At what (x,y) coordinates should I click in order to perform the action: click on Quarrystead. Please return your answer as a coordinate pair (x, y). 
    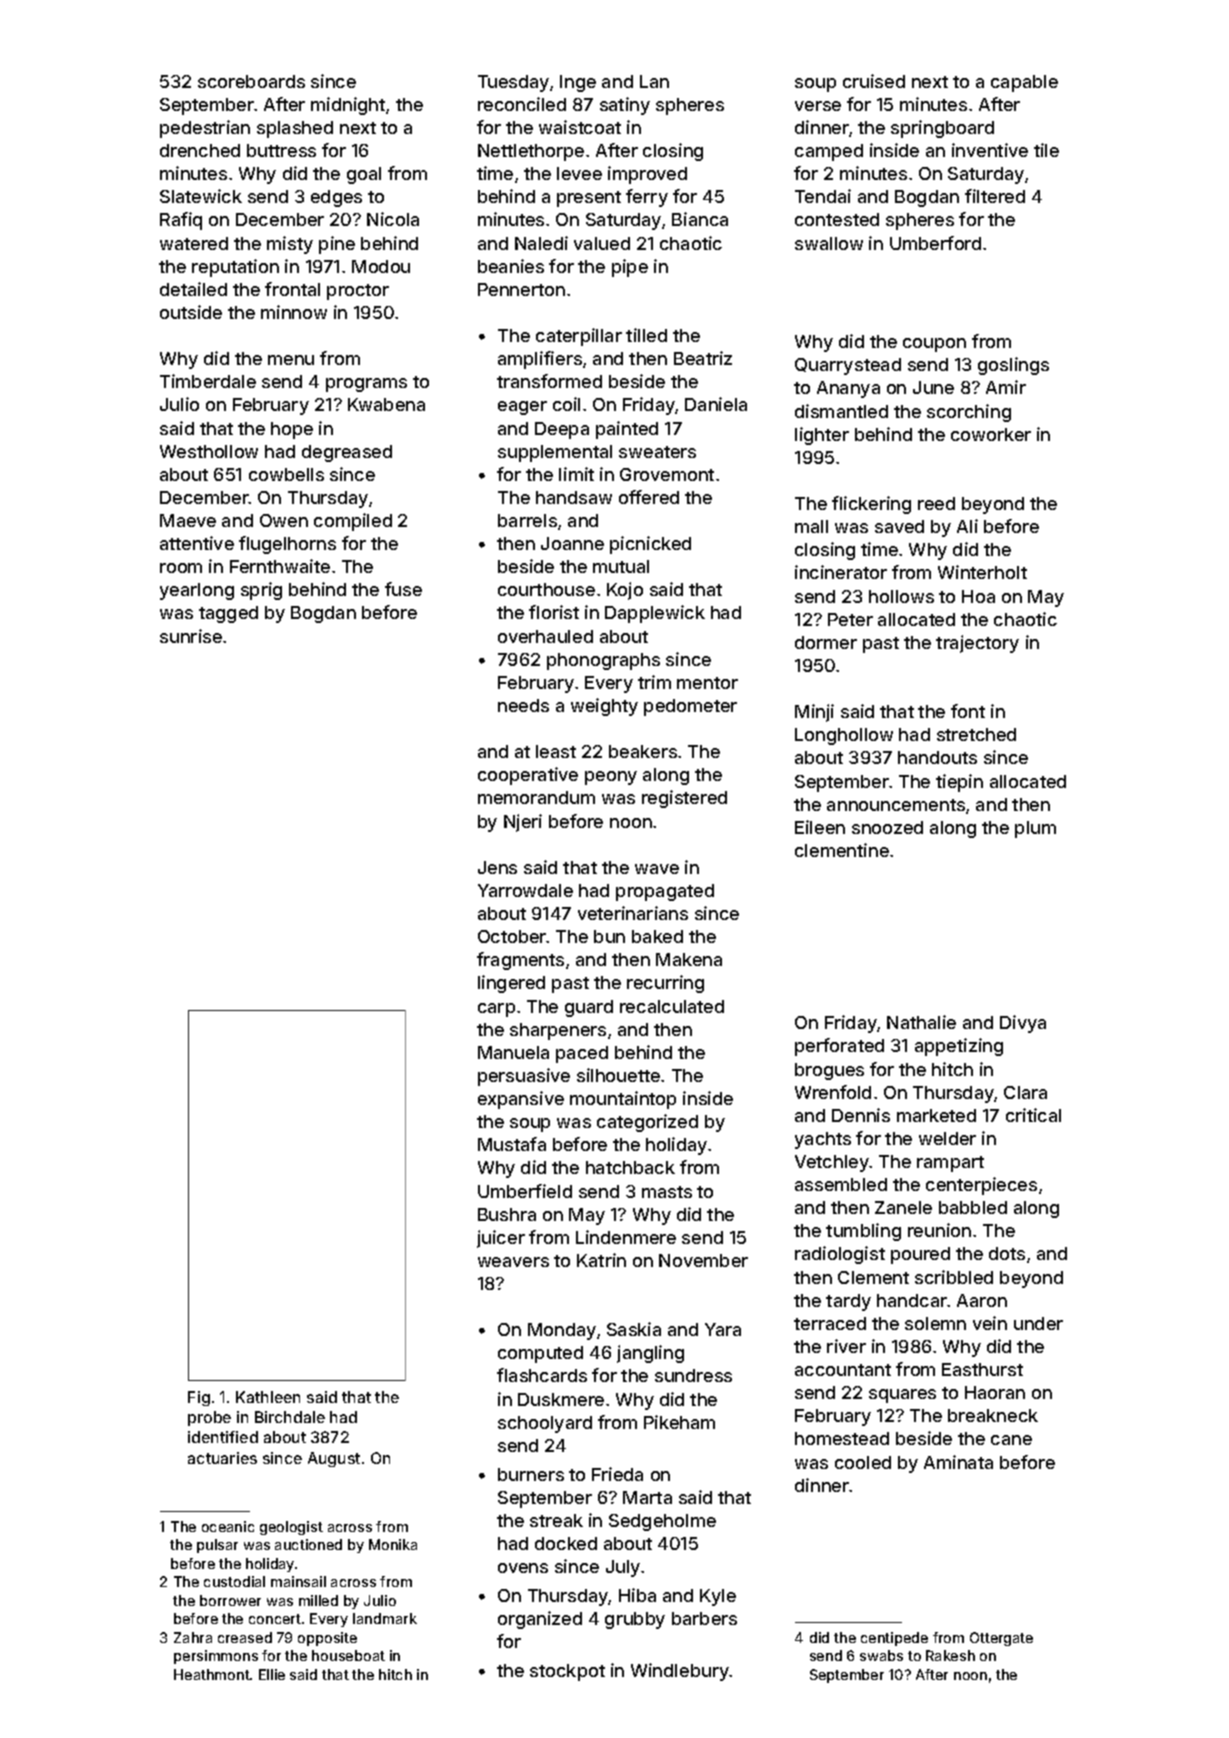
    Looking at the image, I should click on (848, 366).
